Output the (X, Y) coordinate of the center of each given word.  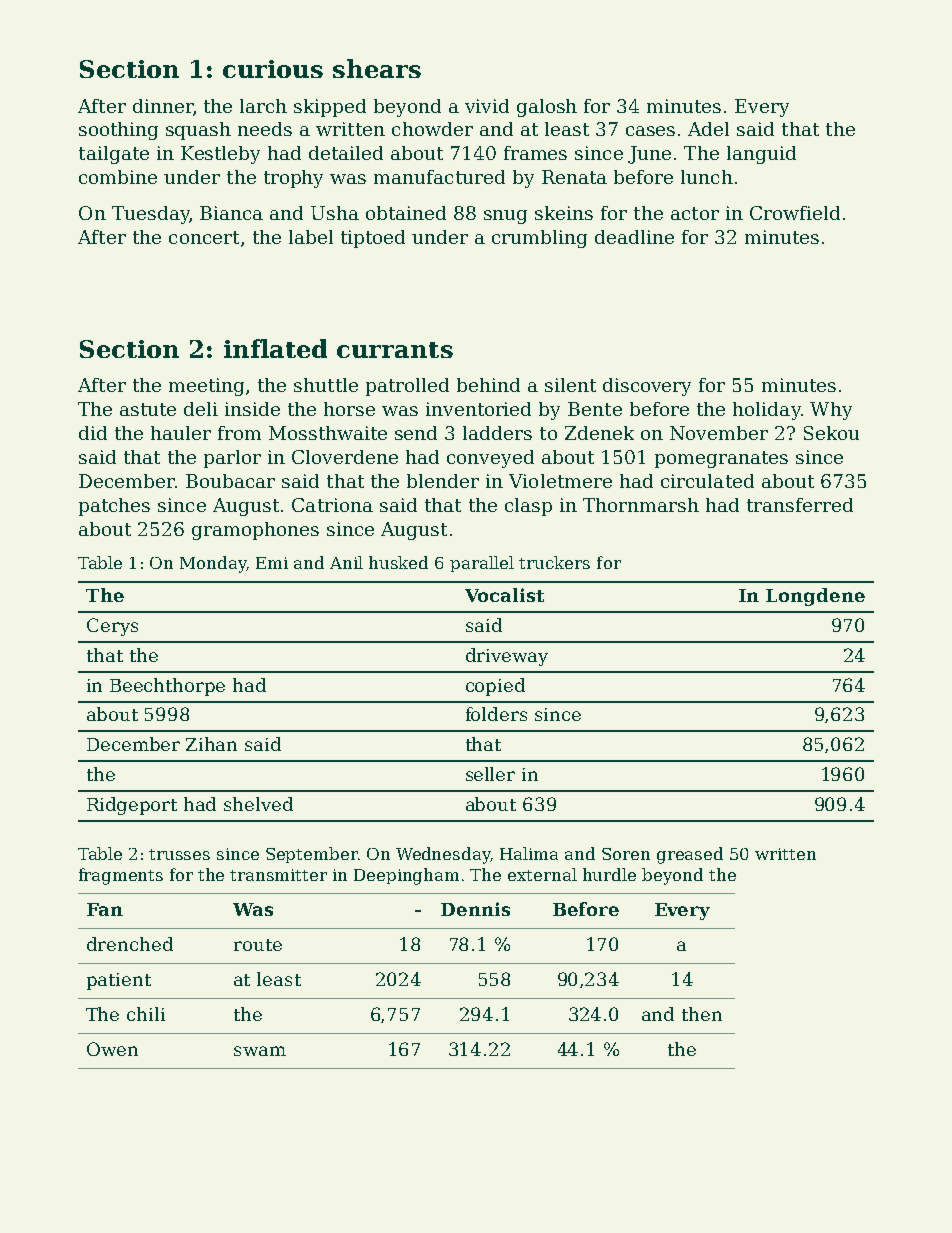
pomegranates (721, 459)
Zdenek (599, 433)
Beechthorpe (167, 687)
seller (490, 774)
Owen (112, 1049)
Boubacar (230, 481)
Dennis (475, 909)
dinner (163, 106)
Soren (626, 854)
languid (761, 155)
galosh (547, 108)
